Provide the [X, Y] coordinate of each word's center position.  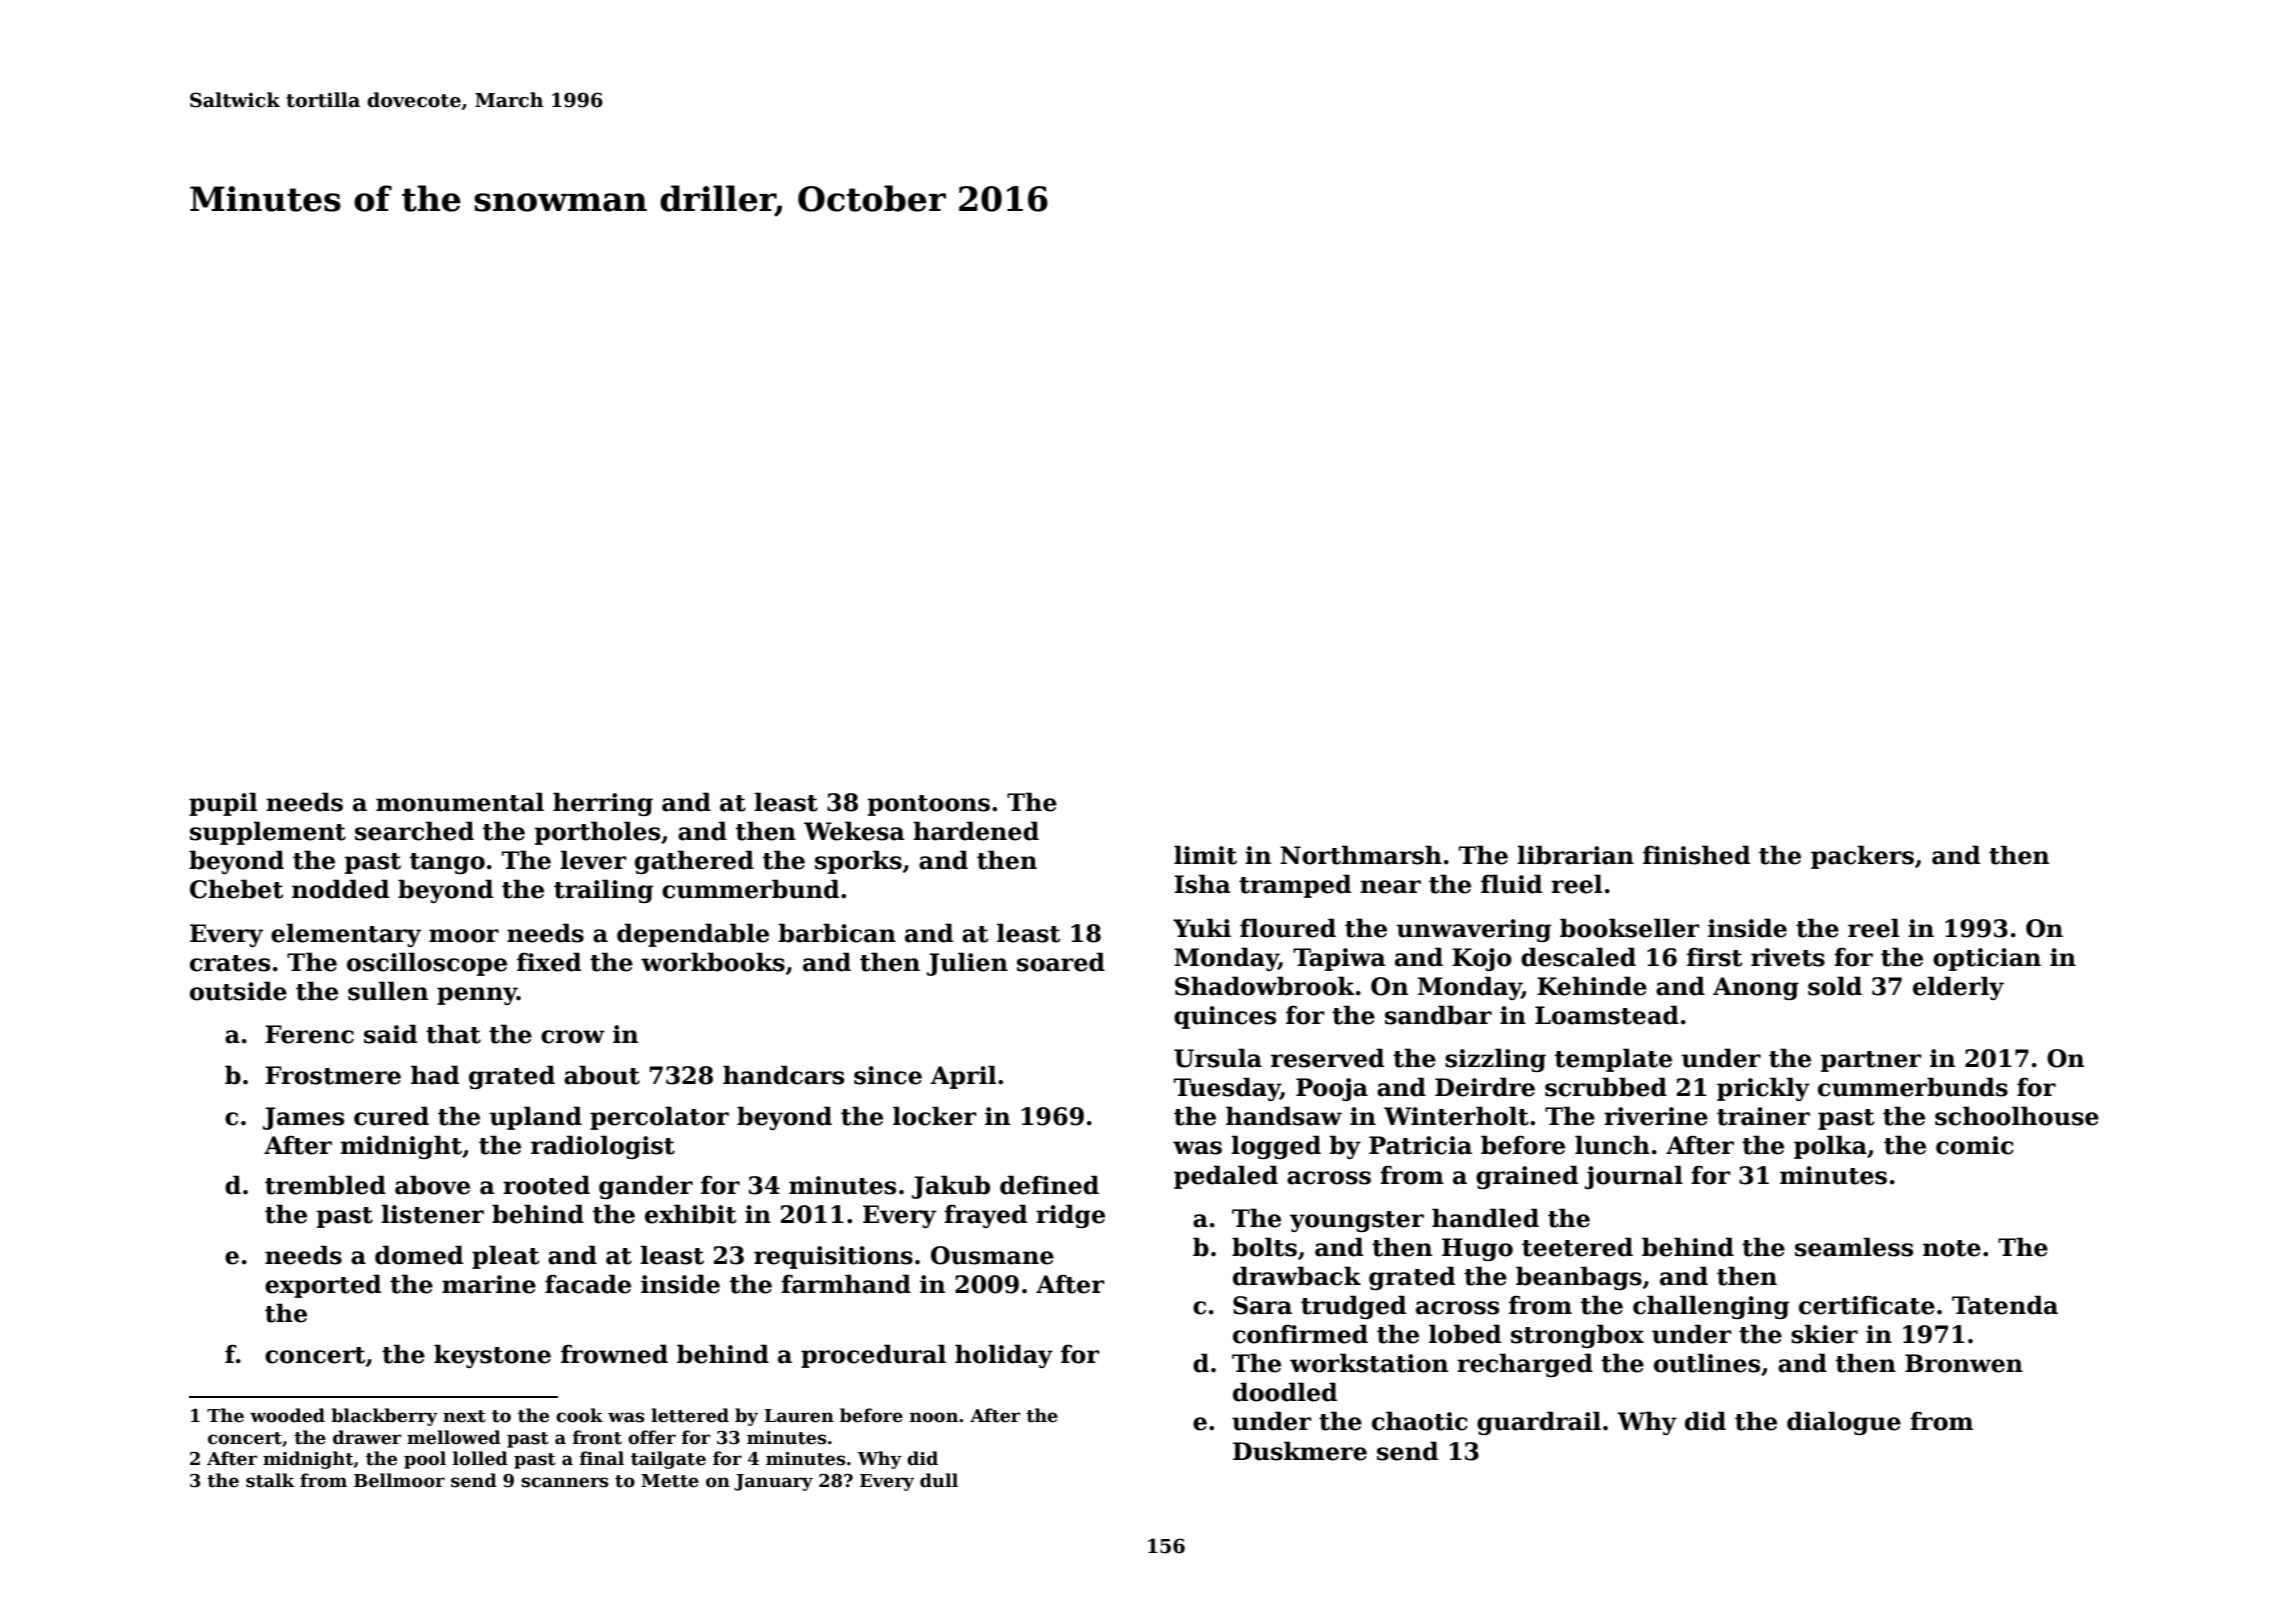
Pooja [1332, 1089]
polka [1830, 1147]
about [602, 1075]
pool [425, 1460]
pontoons [929, 805]
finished [1696, 855]
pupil [223, 804]
